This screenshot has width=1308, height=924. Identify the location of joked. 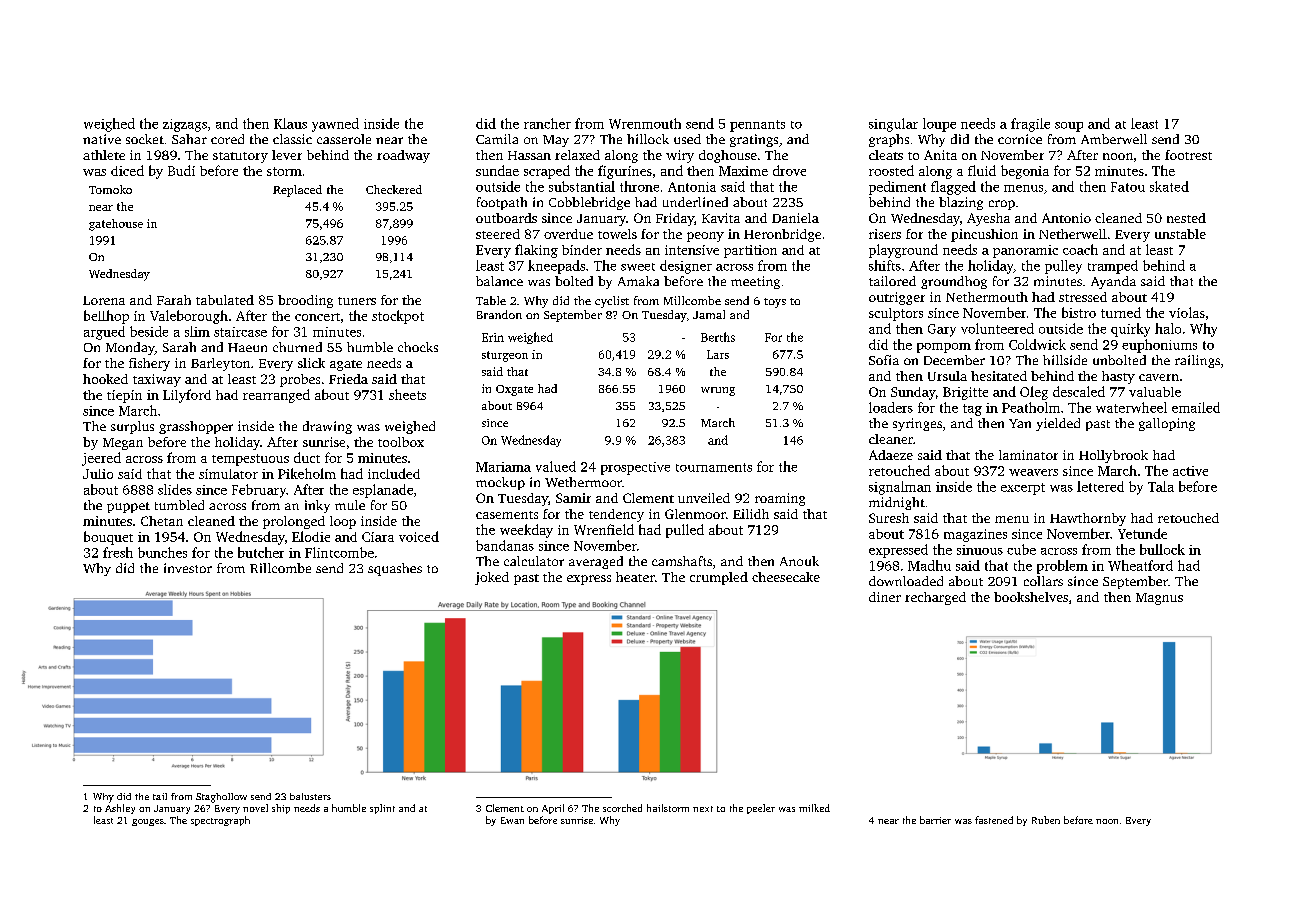
(492, 578).
